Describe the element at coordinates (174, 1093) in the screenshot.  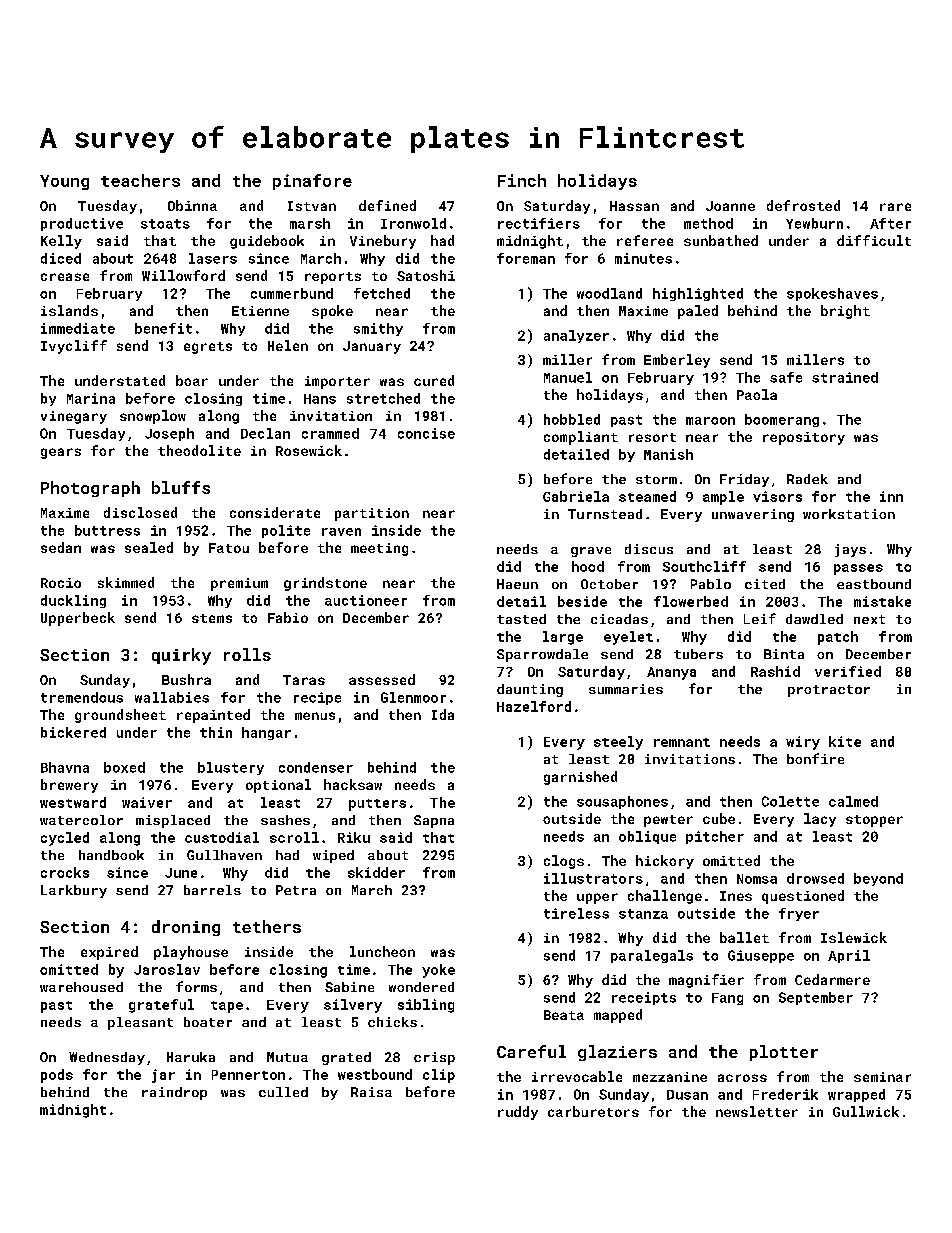
I see `raindrop` at that location.
